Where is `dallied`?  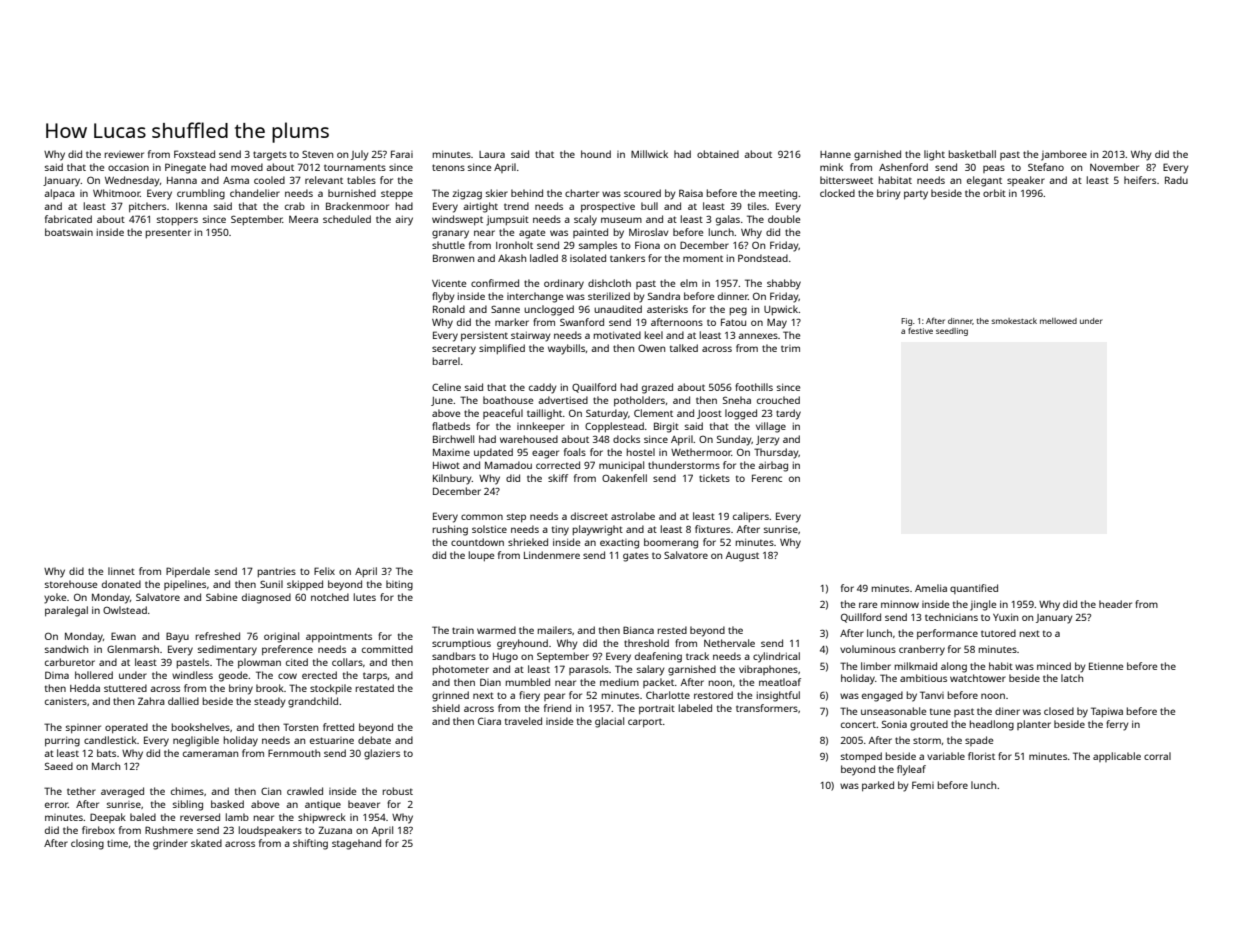 dallied is located at coordinates (183, 701).
